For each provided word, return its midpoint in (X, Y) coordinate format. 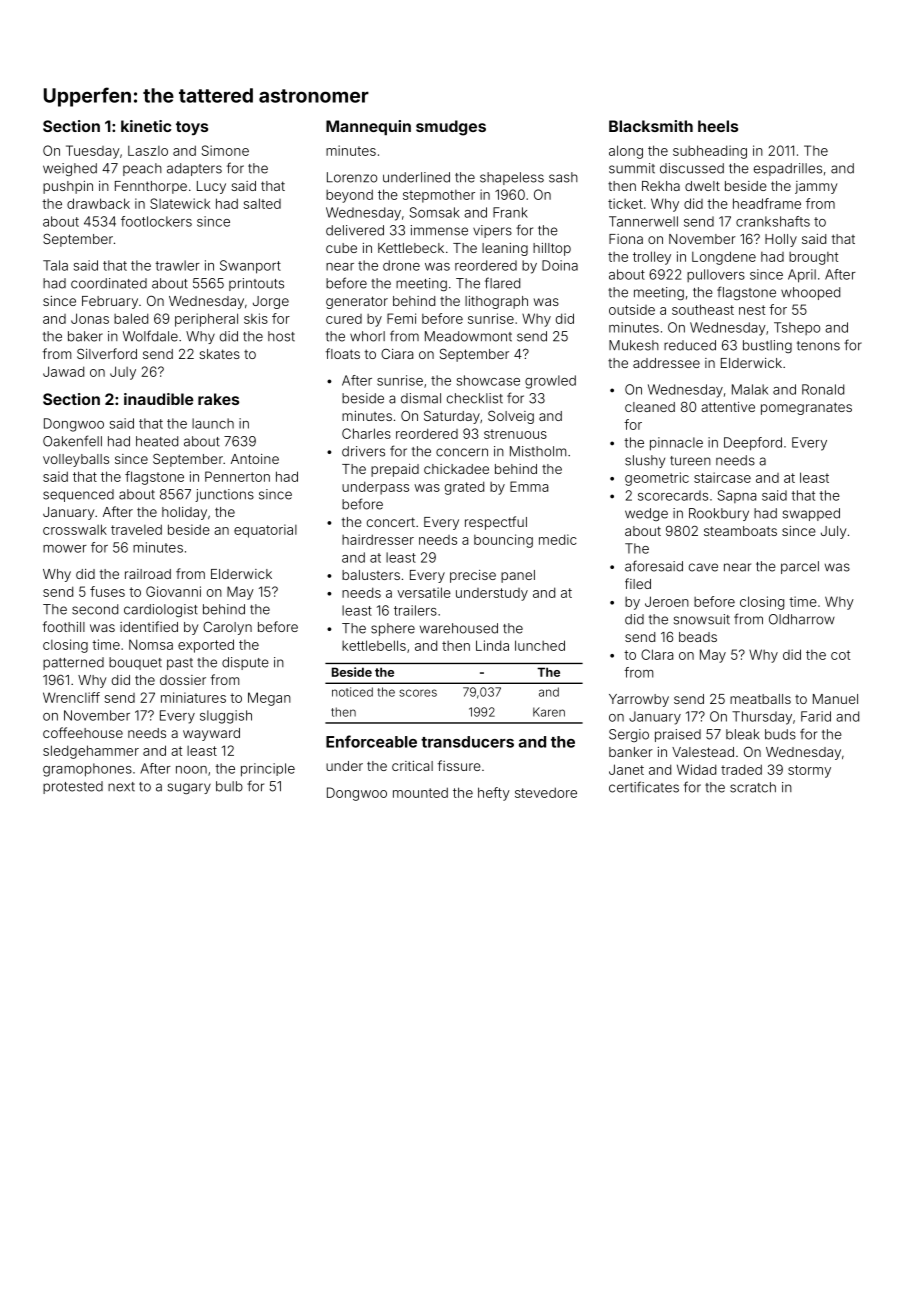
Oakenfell (72, 441)
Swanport (250, 267)
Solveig (511, 417)
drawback (98, 203)
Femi (401, 318)
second (95, 609)
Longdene (724, 258)
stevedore (546, 792)
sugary (189, 788)
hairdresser (378, 539)
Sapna (736, 496)
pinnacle (676, 444)
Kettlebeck (411, 248)
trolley (652, 258)
